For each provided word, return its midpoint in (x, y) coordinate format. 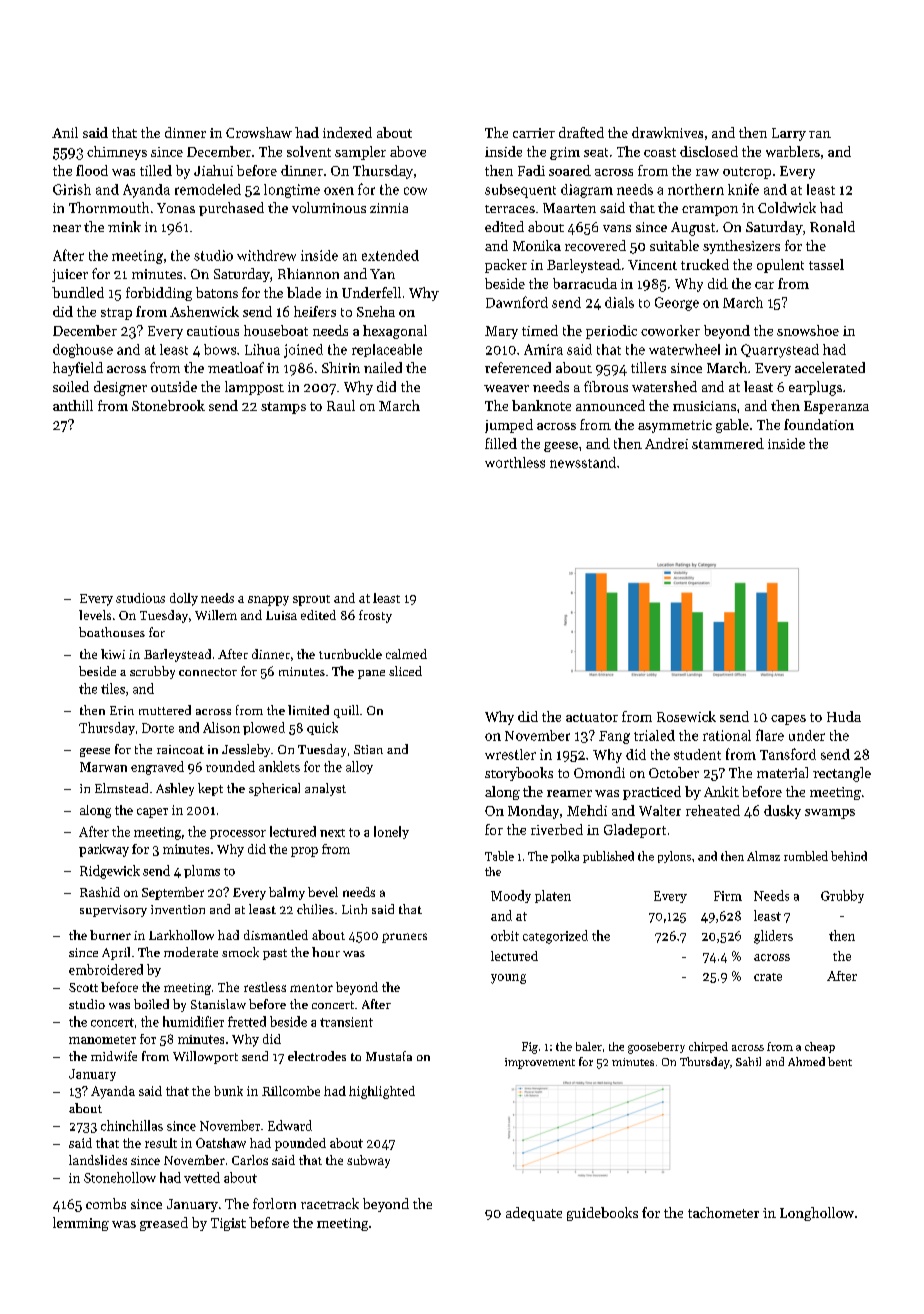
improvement (540, 1063)
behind (849, 856)
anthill (73, 405)
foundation (819, 424)
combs (106, 1203)
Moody (511, 896)
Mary (501, 332)
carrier (534, 133)
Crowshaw (259, 132)
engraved (157, 768)
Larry (789, 134)
